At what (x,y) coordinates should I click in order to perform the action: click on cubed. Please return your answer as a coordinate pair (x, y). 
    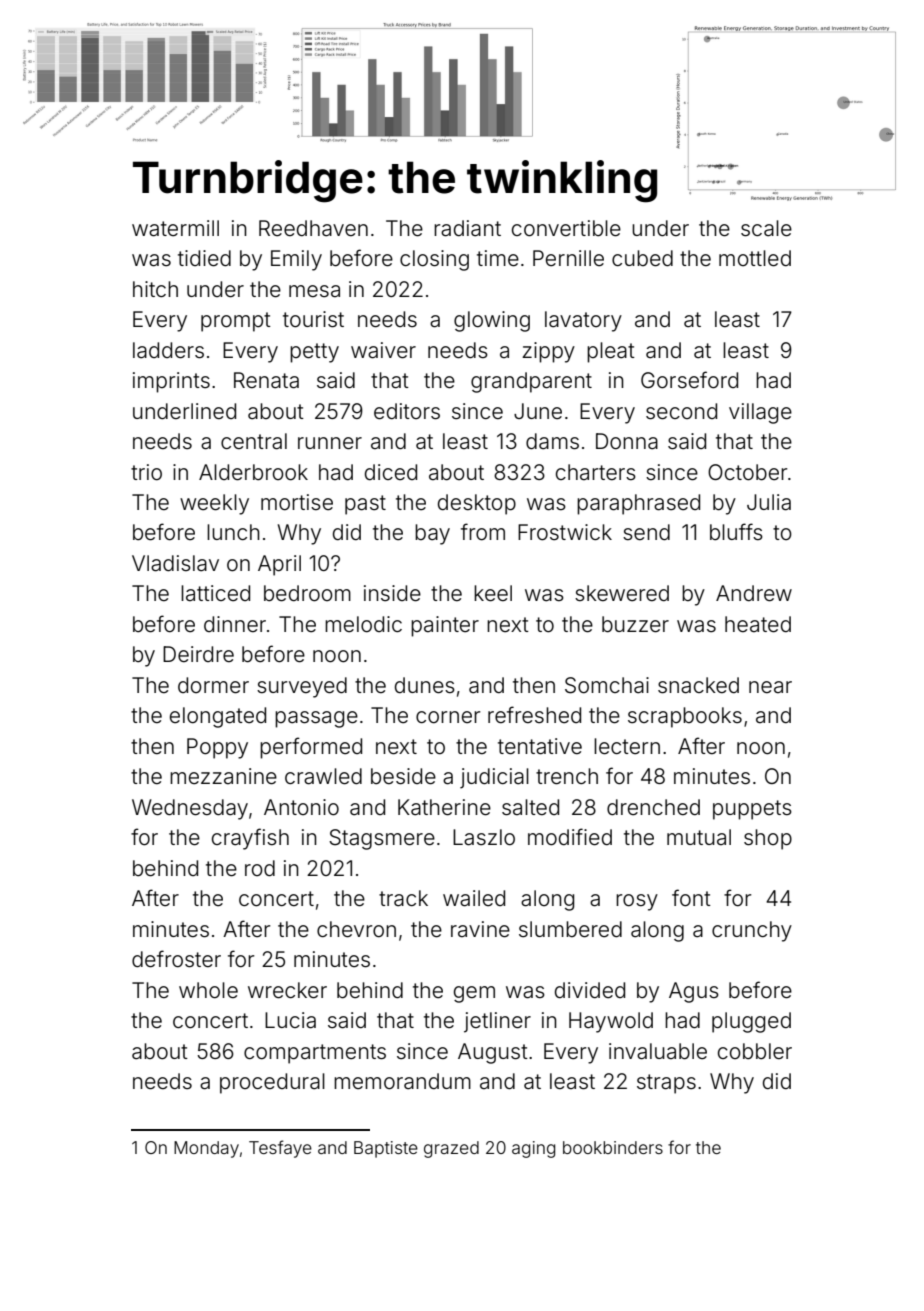
    Looking at the image, I should click on (642, 258).
